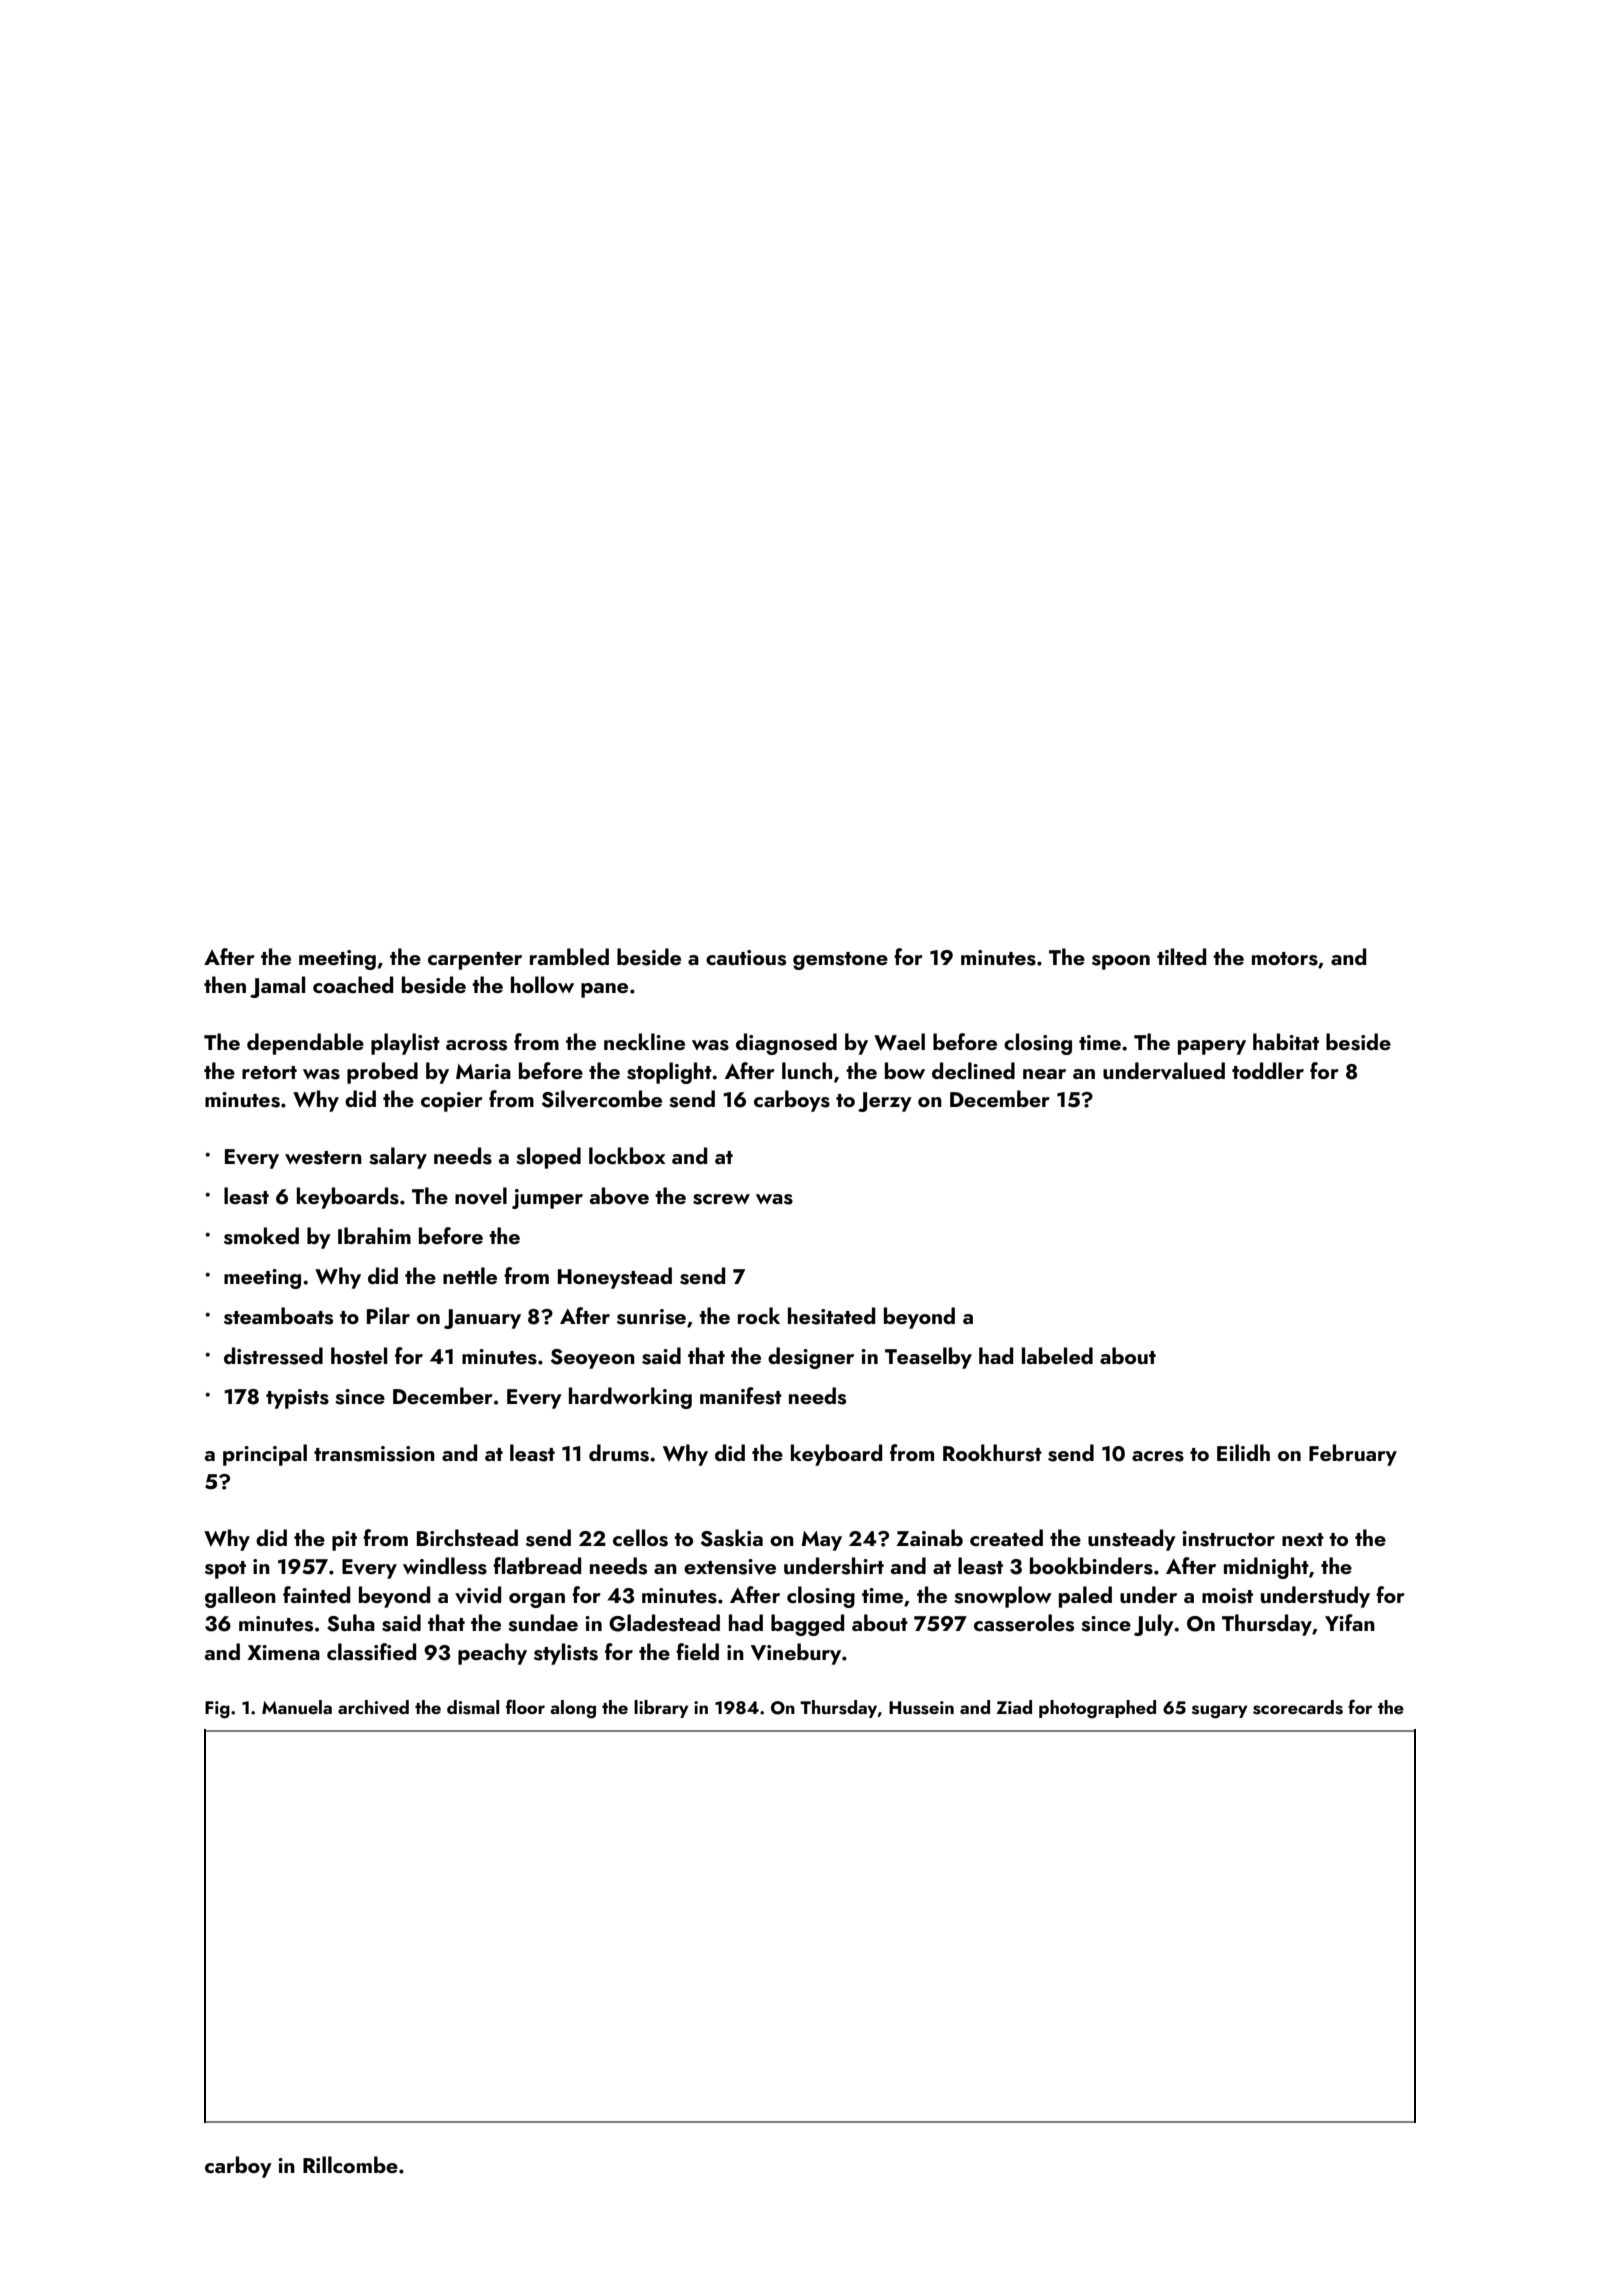 This document has width=1620, height=2292. Describe the element at coordinates (225, 984) in the document. I see `then` at that location.
